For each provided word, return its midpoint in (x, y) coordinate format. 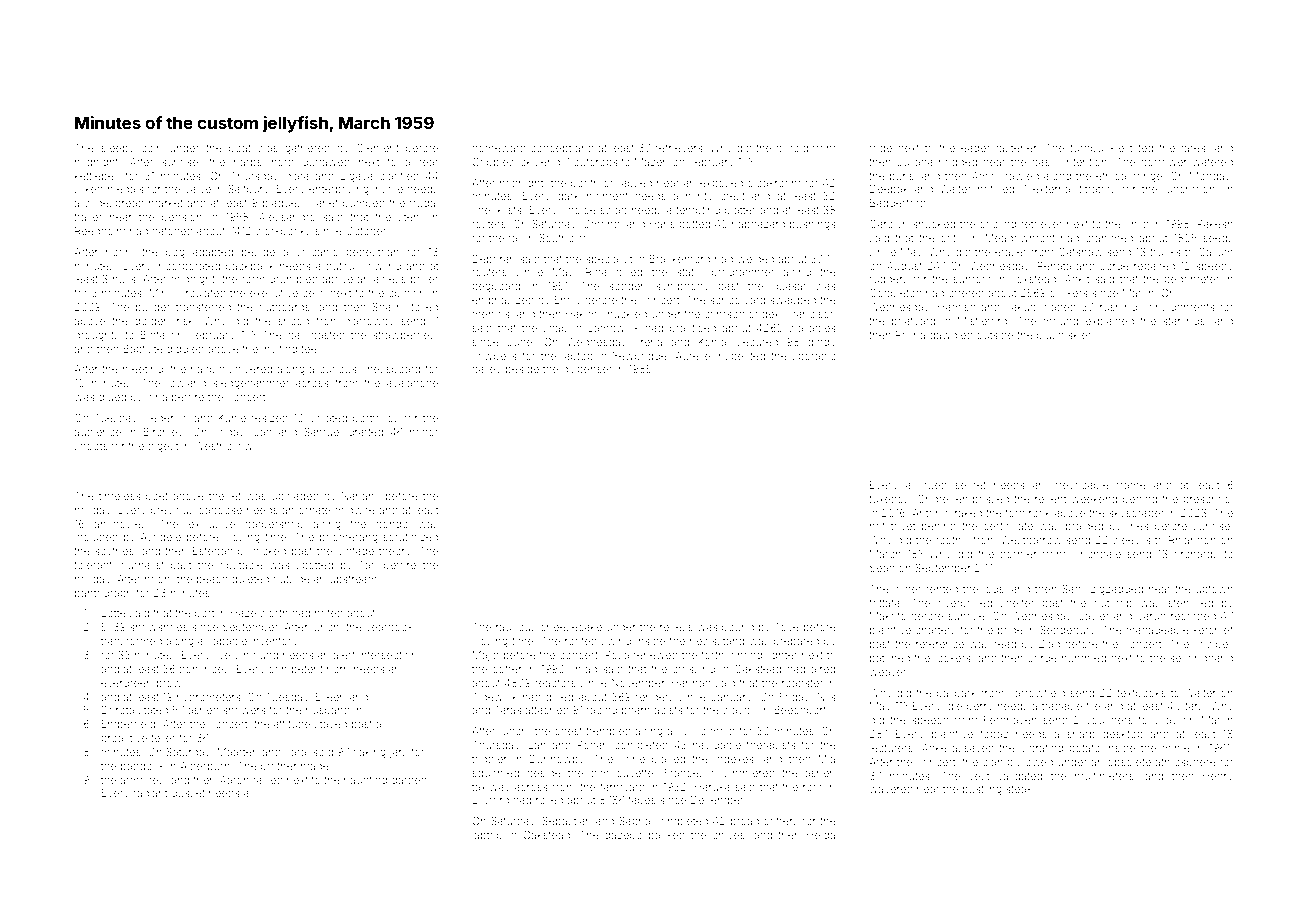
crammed (1109, 238)
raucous (516, 628)
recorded (1193, 616)
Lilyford (491, 801)
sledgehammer (251, 384)
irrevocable (1081, 485)
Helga (821, 836)
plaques (282, 204)
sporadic (814, 357)
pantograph (103, 594)
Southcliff (562, 237)
